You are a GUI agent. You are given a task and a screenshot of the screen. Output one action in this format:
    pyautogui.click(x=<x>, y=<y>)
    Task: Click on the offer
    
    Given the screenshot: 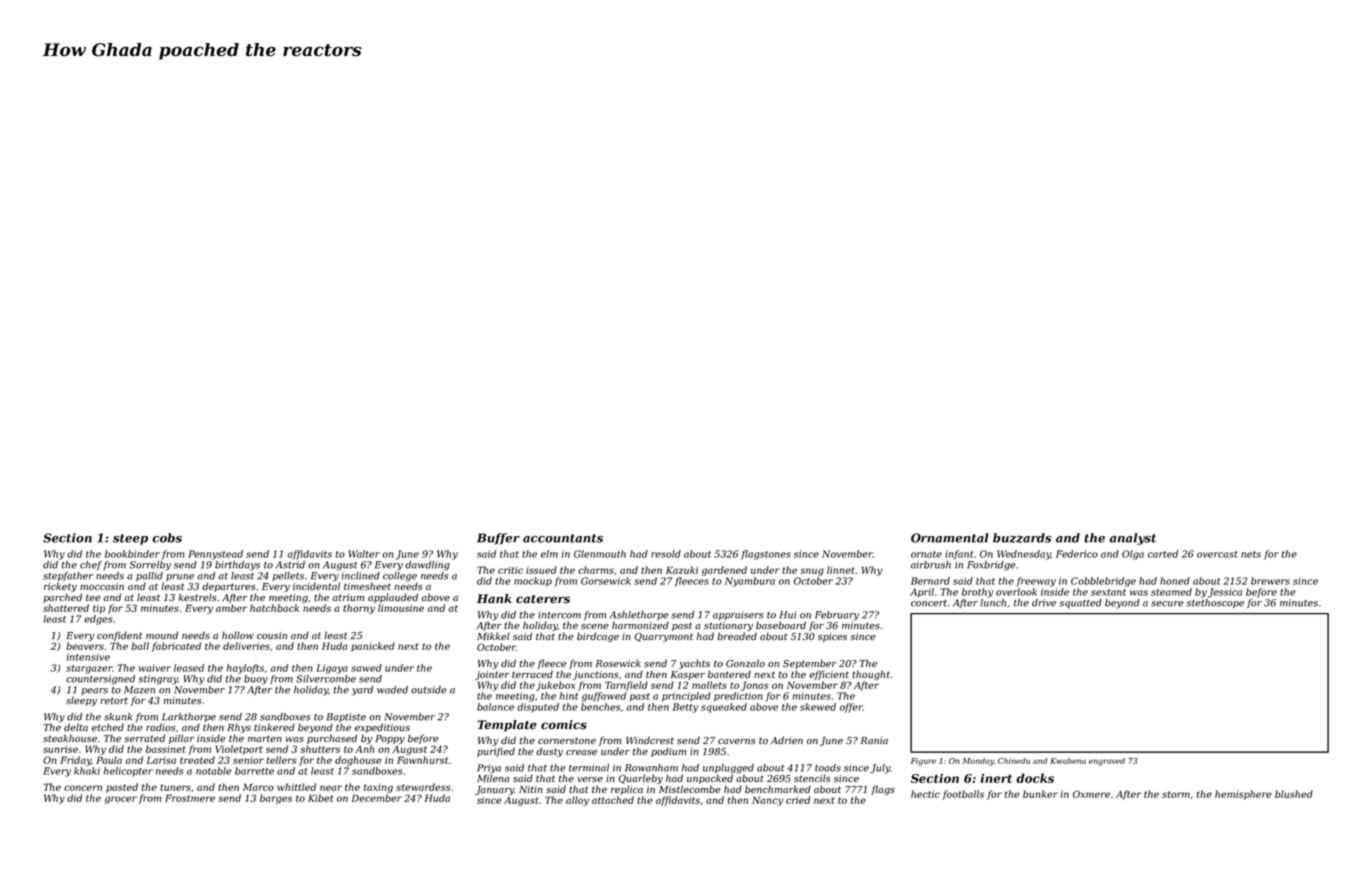 What is the action you would take?
    pyautogui.click(x=851, y=708)
